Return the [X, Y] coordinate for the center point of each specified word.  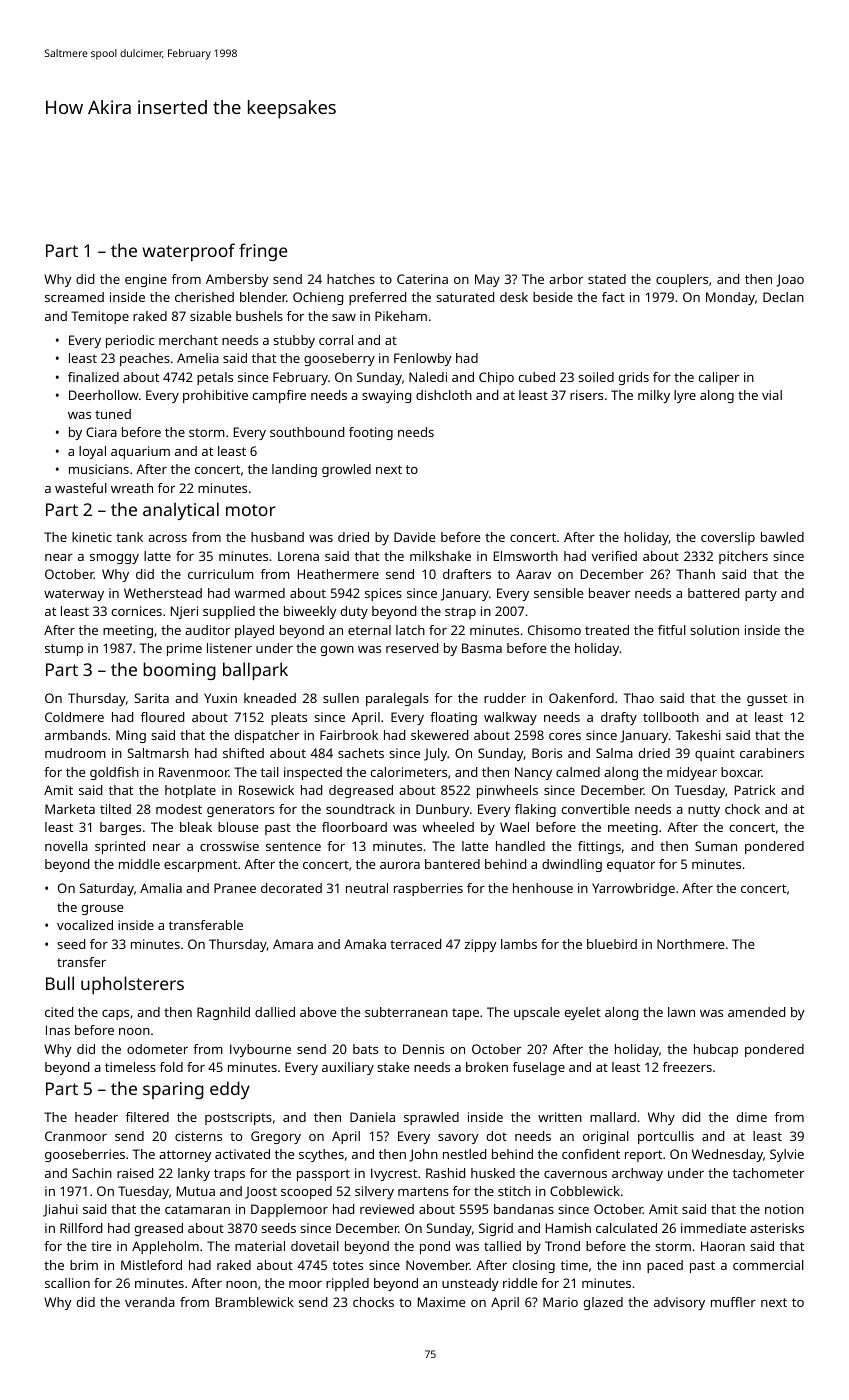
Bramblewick [255, 1302]
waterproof [188, 252]
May [487, 280]
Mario [560, 1302]
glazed [603, 1303]
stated [607, 279]
